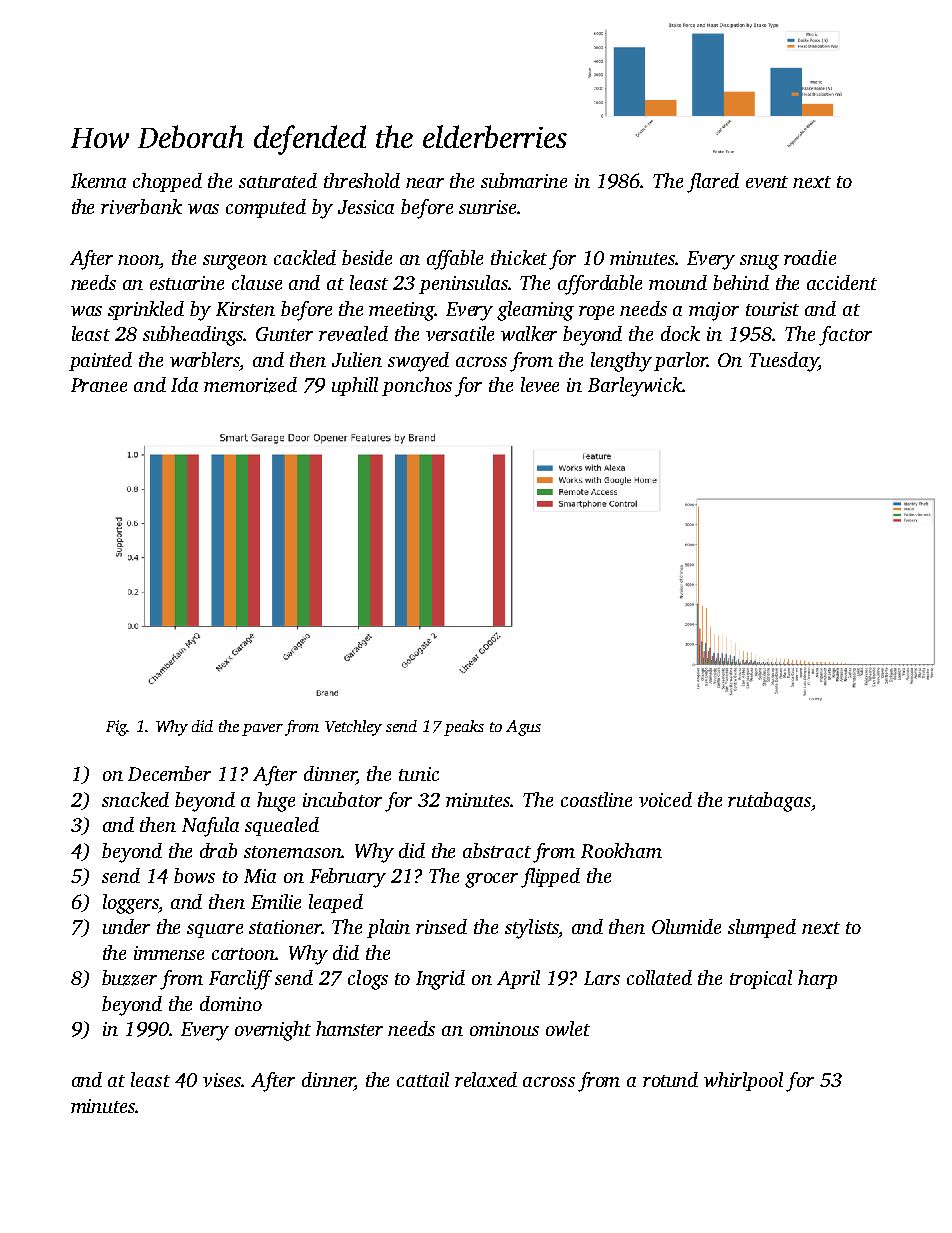  What do you see at coordinates (845, 336) in the document?
I see `factor` at bounding box center [845, 336].
